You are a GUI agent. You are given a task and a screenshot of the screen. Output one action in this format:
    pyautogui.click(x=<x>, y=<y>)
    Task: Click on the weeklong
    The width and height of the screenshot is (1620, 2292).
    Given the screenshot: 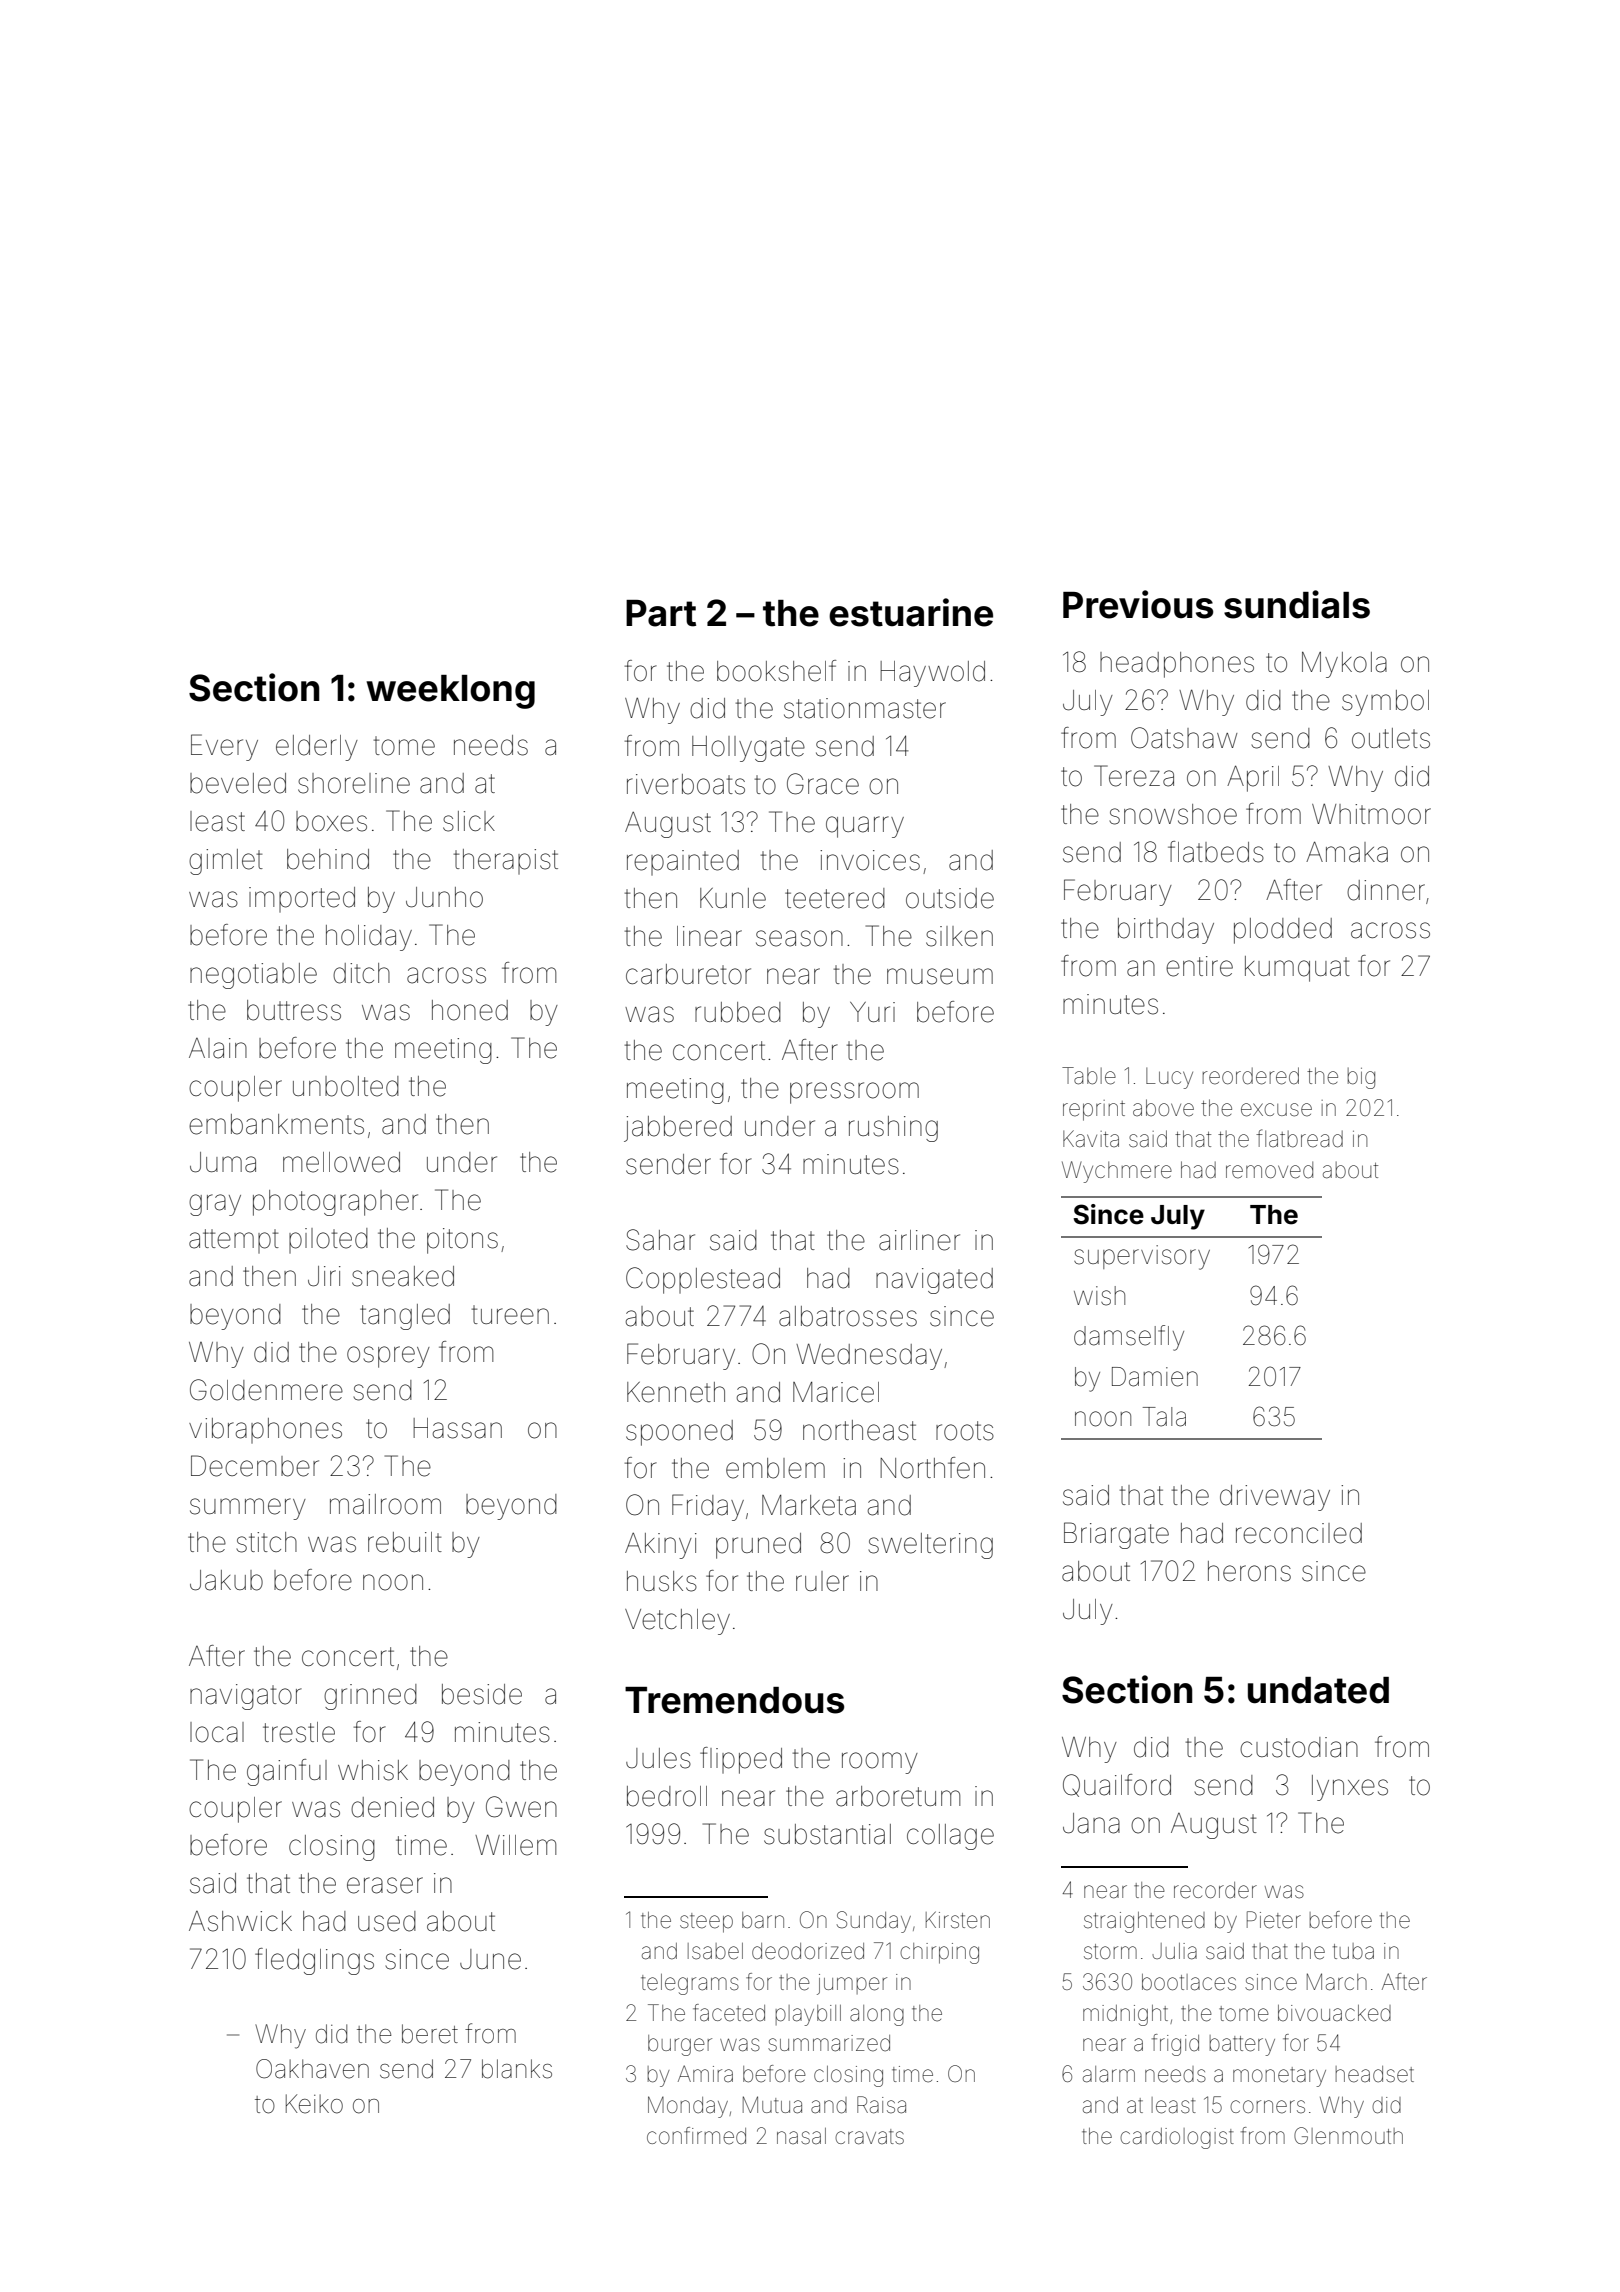 What is the action you would take?
    pyautogui.click(x=450, y=692)
